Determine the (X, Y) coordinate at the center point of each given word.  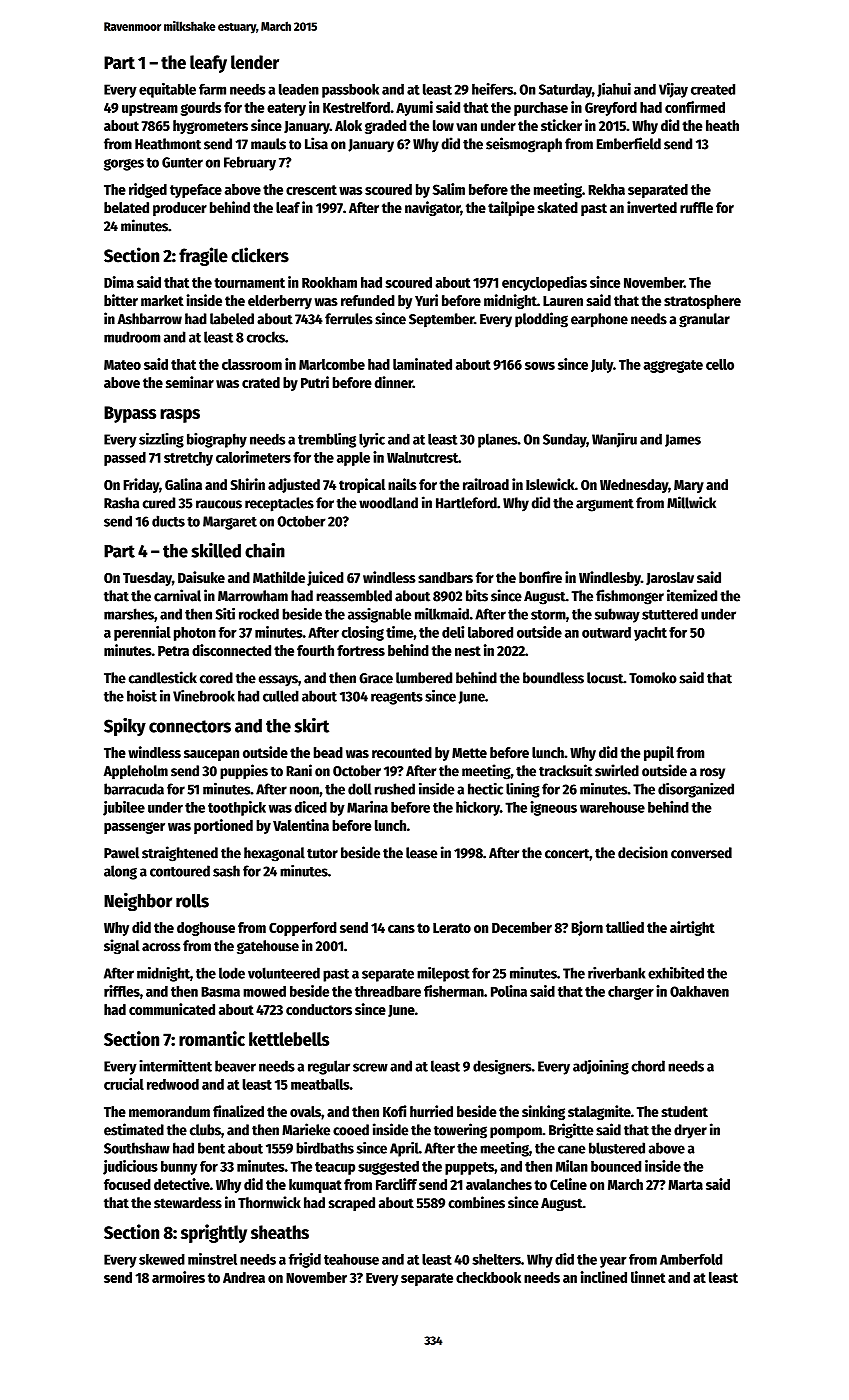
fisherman (454, 991)
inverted (652, 207)
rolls (192, 901)
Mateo (122, 365)
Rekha (606, 189)
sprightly (214, 1233)
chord (648, 1066)
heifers (492, 89)
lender (255, 62)
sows (540, 366)
